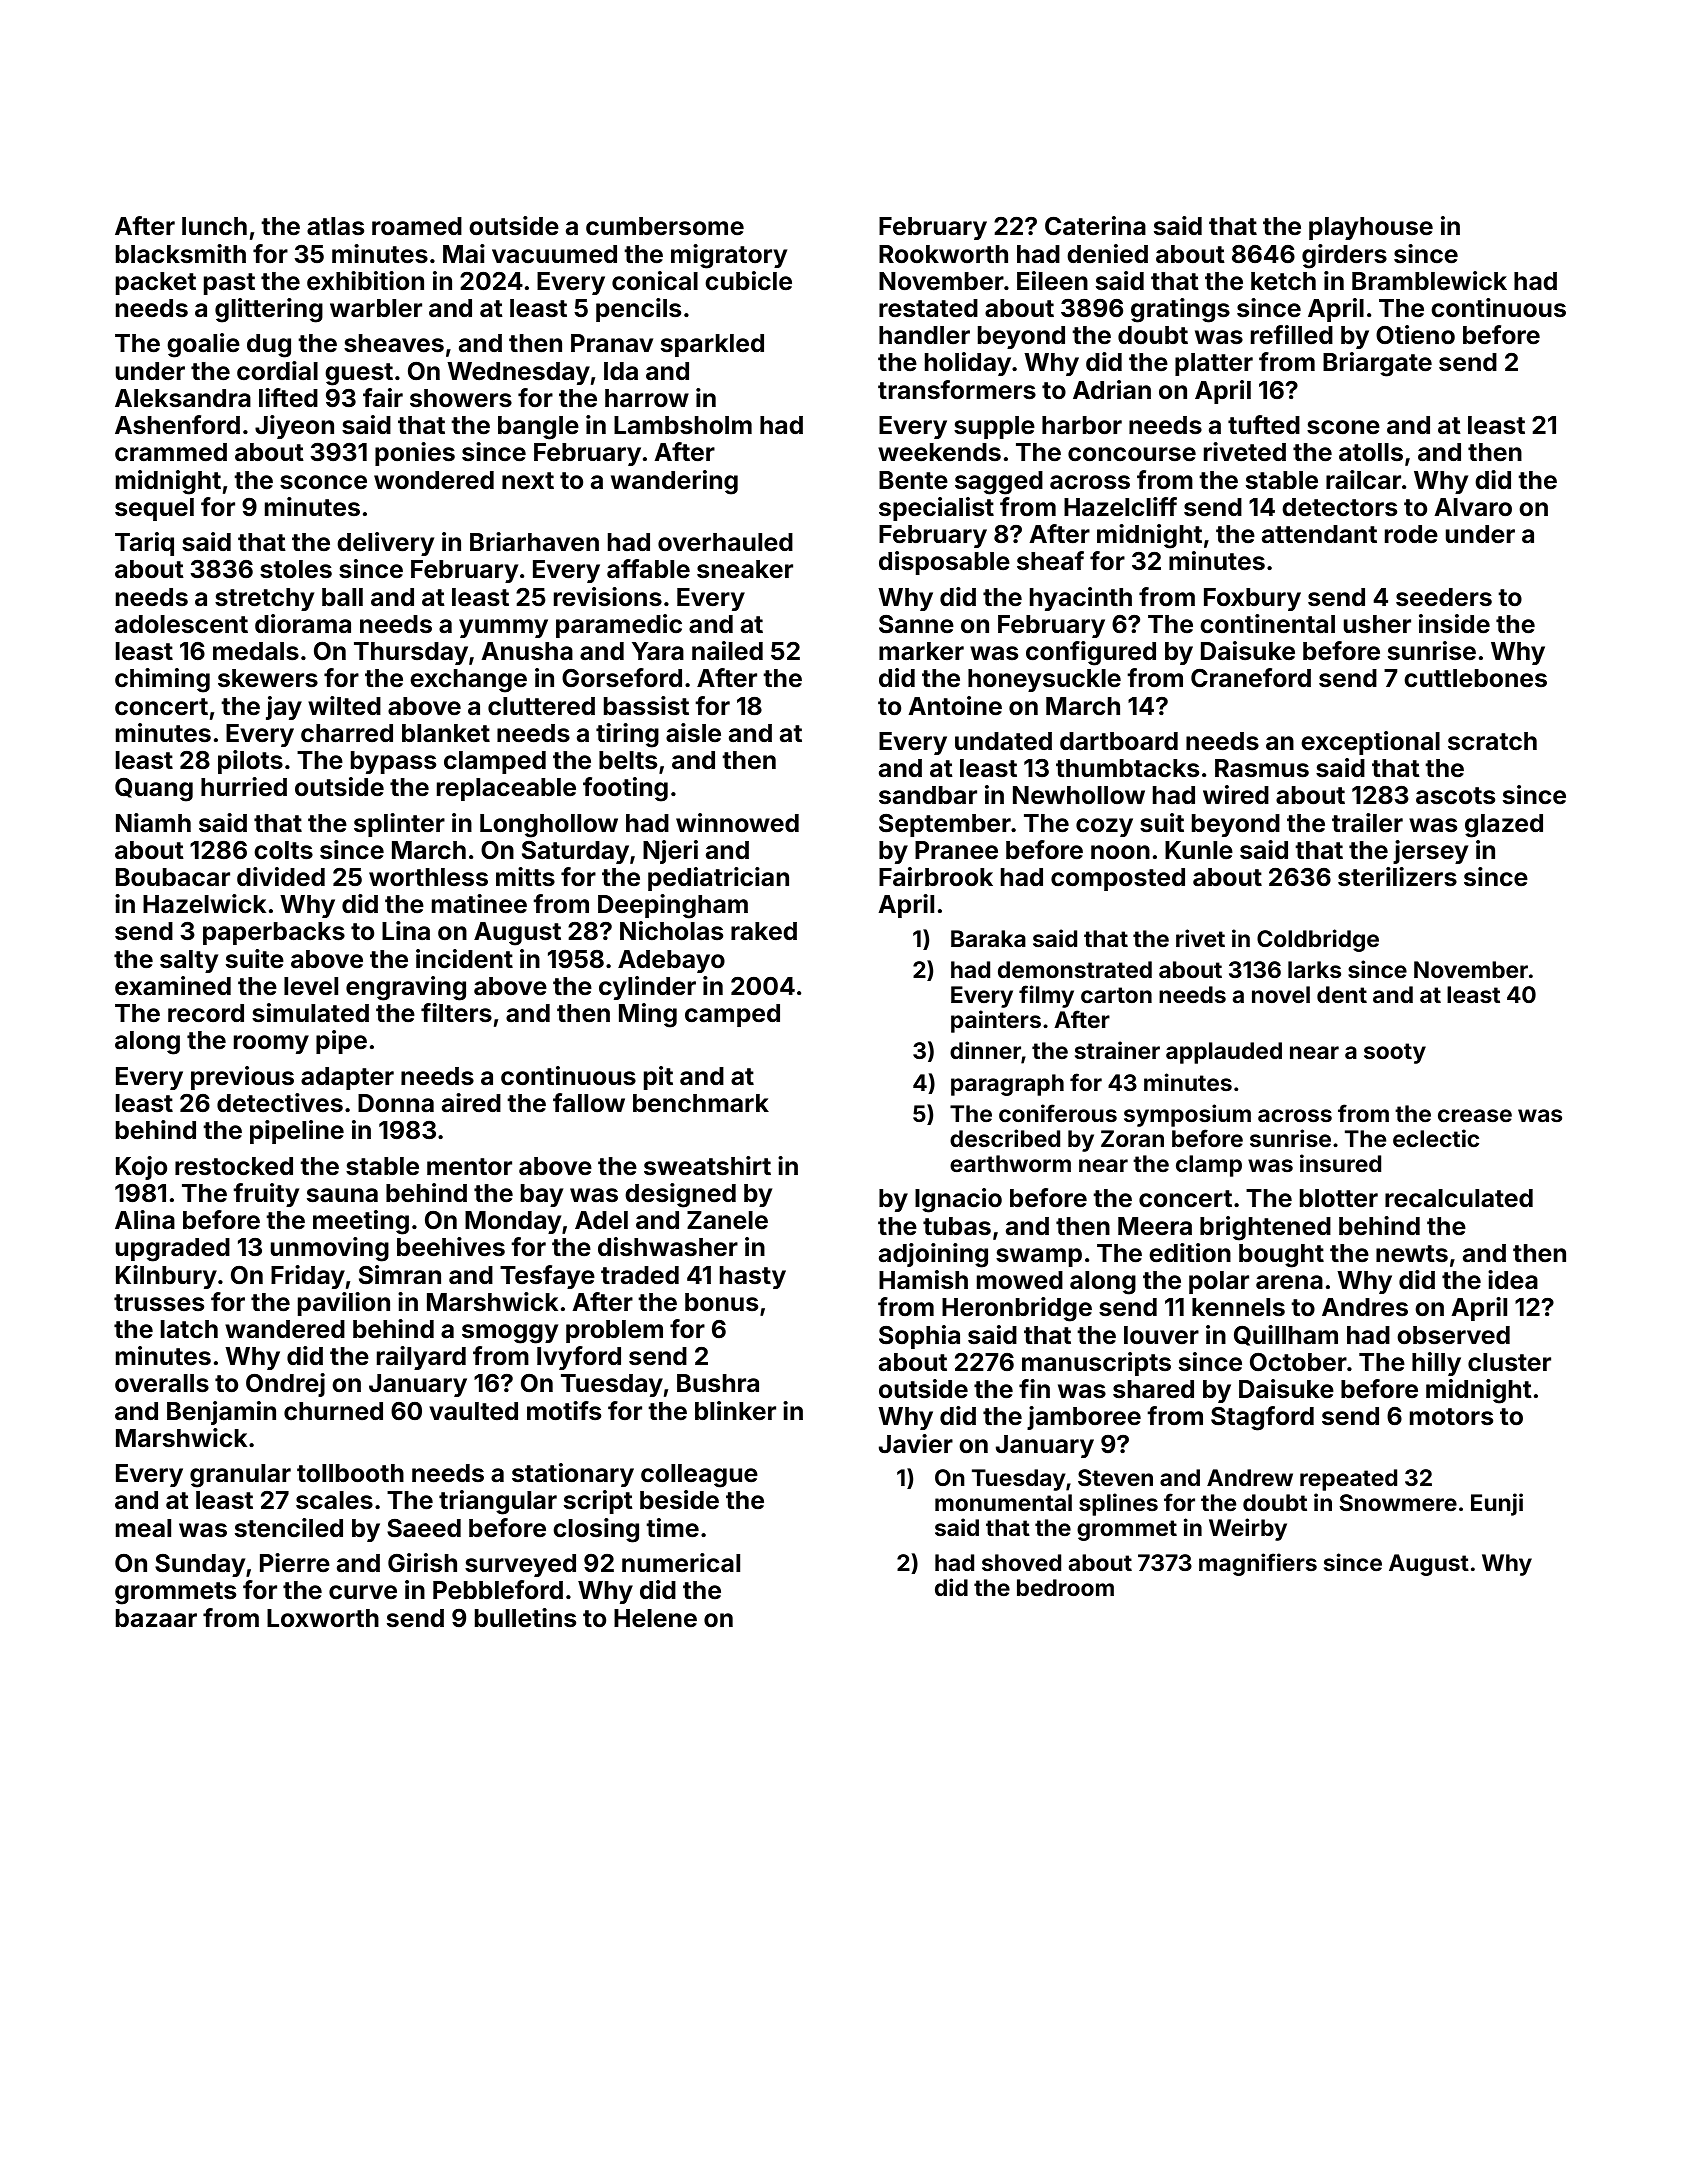 This screenshot has height=2178, width=1683. Describe the element at coordinates (665, 226) in the screenshot. I see `cumbersome` at that location.
